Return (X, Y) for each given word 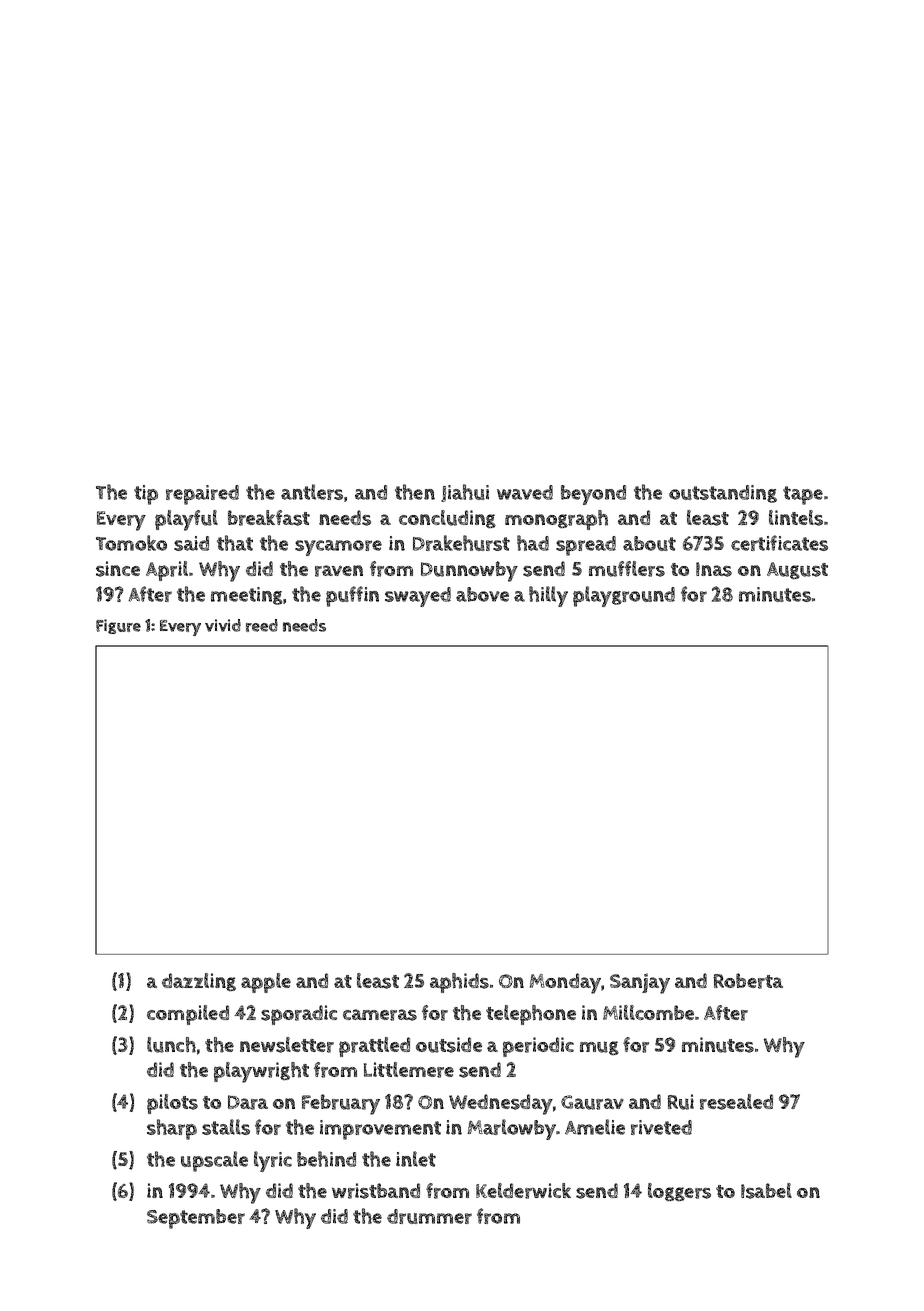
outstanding (723, 494)
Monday (565, 983)
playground (624, 596)
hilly (548, 596)
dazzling (199, 982)
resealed (736, 1102)
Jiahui (465, 493)
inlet (416, 1159)
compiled (188, 1015)
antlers (312, 492)
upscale (214, 1161)
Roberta (748, 981)
